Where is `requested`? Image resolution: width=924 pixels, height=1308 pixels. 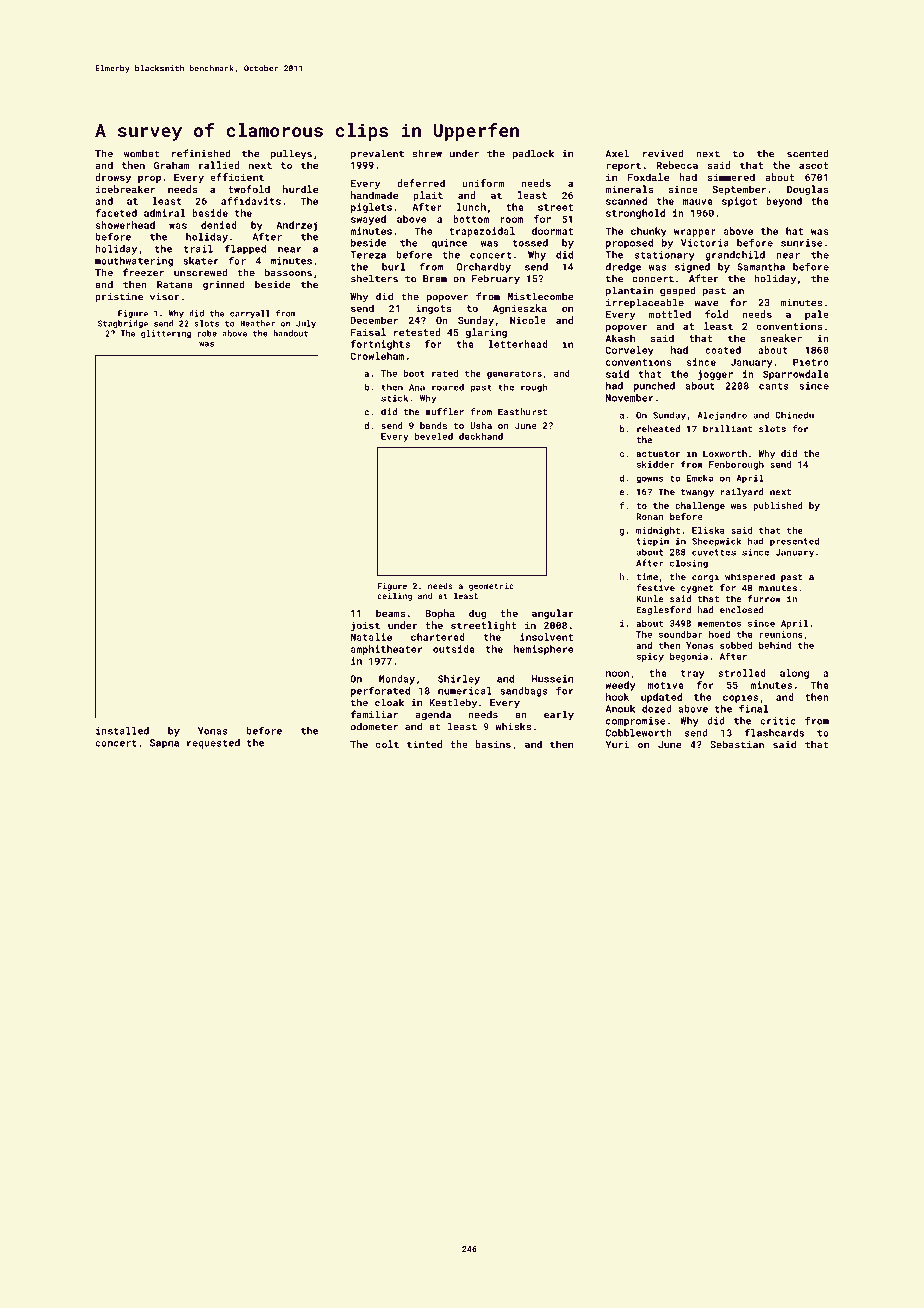 requested is located at coordinates (213, 744).
